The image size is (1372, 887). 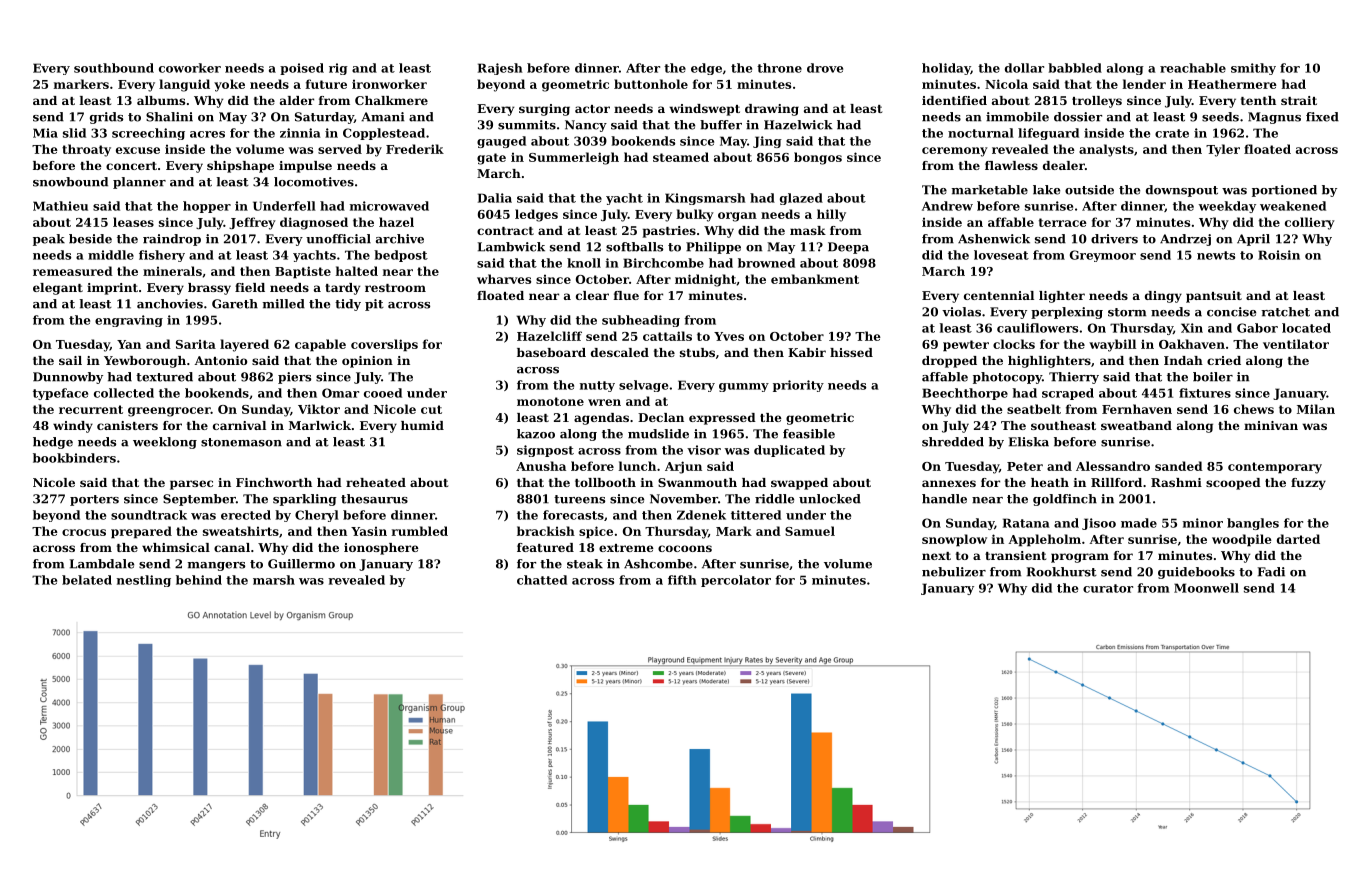 What do you see at coordinates (73, 427) in the image?
I see `windy` at bounding box center [73, 427].
